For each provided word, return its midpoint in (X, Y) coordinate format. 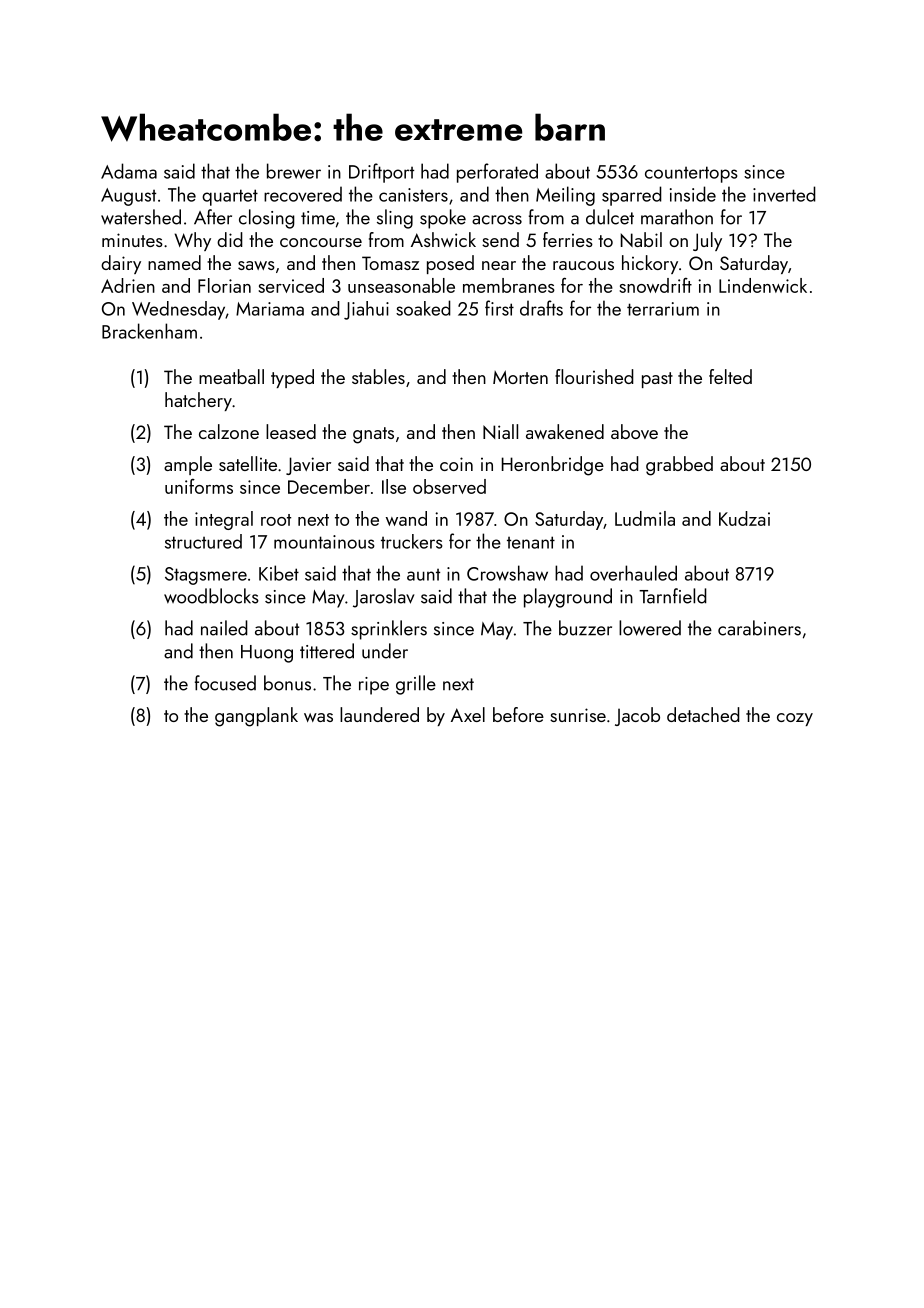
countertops (691, 174)
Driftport (381, 173)
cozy (795, 719)
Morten (520, 377)
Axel (468, 714)
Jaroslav (383, 598)
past (657, 380)
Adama (129, 171)
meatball (231, 376)
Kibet (279, 573)
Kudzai (744, 518)
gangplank (256, 717)
